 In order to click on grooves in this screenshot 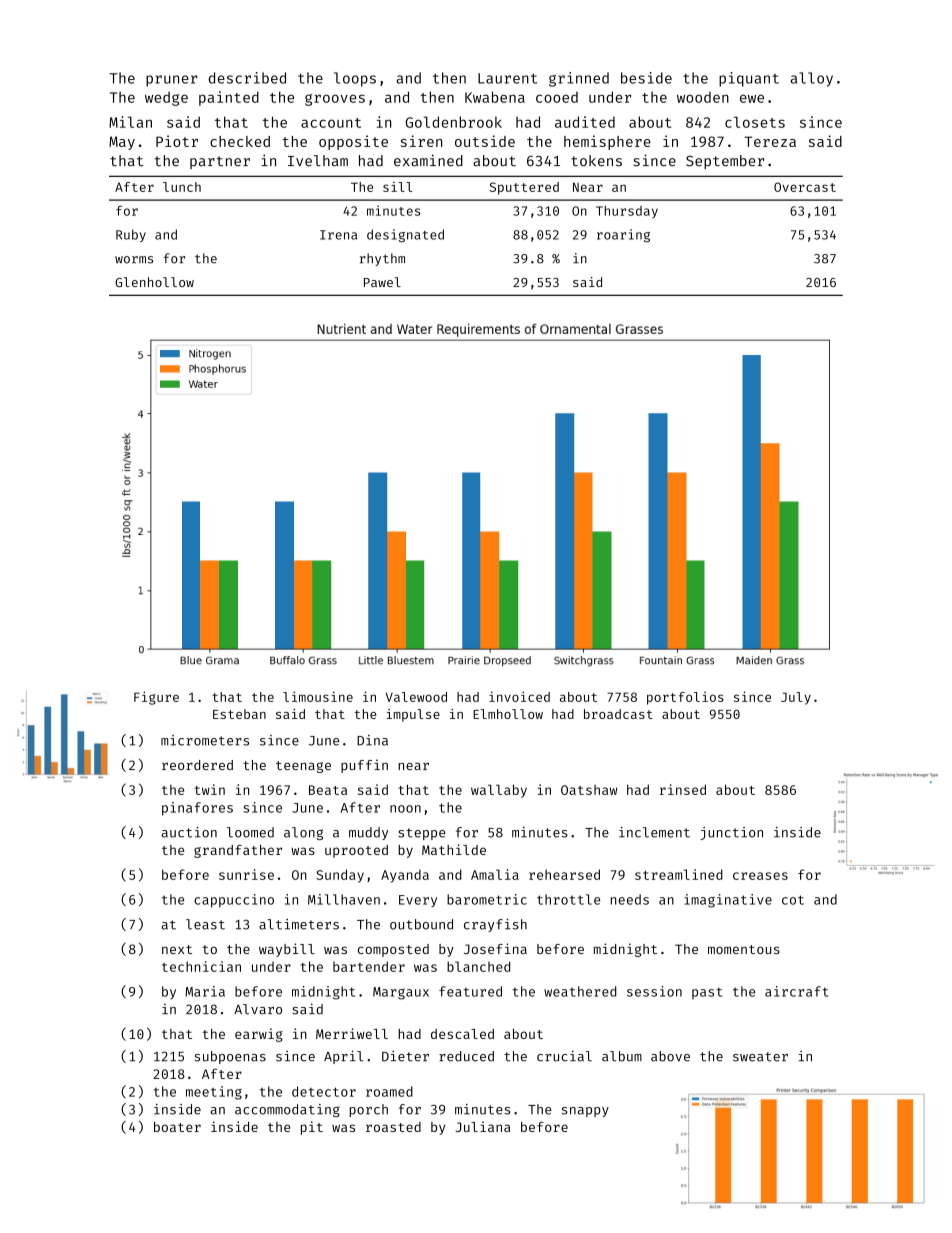, I will do `click(335, 100)`.
